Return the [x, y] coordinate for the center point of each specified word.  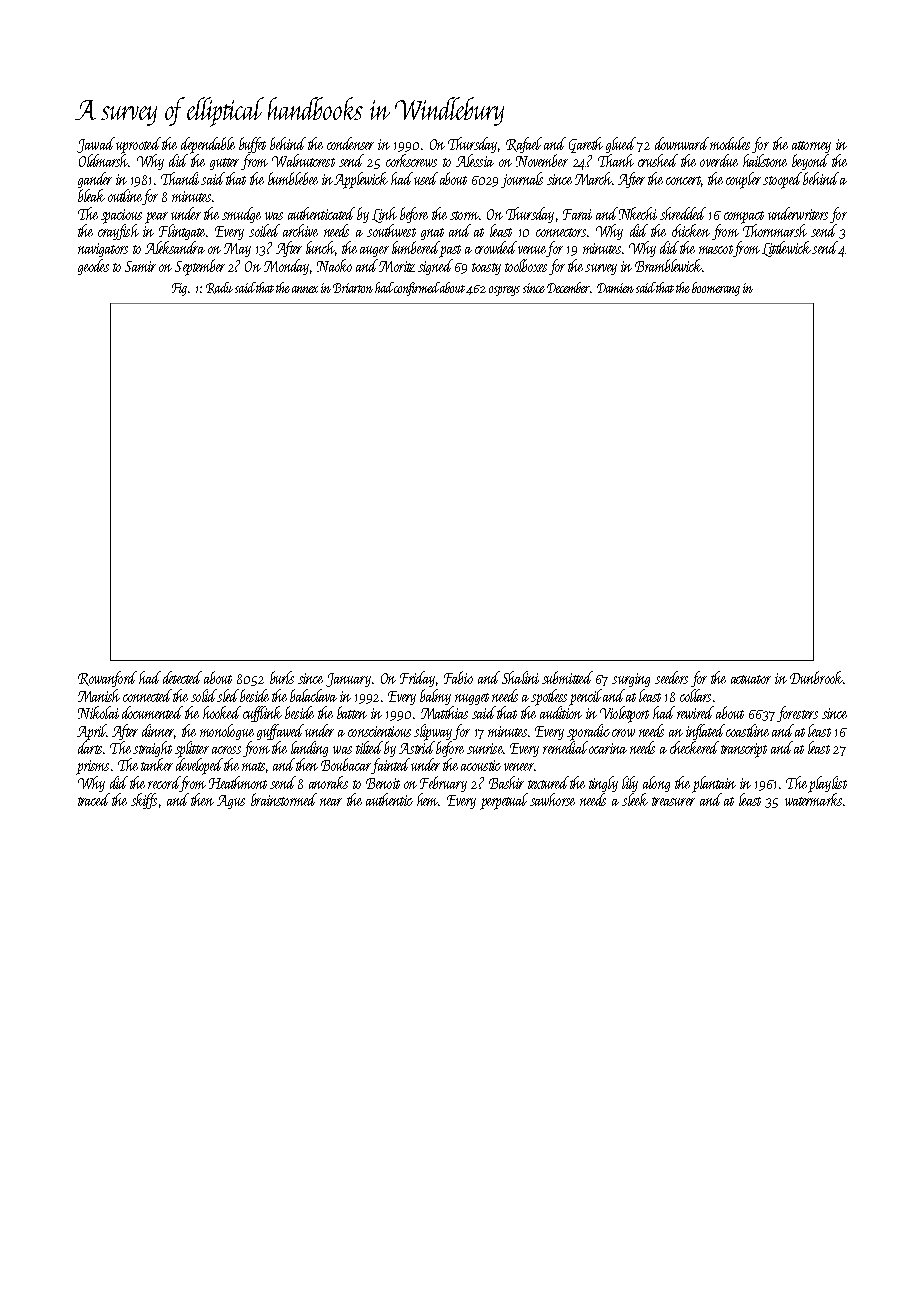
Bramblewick [668, 265]
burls [282, 677]
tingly [603, 784]
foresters [797, 714]
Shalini [520, 677]
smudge [241, 215]
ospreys [504, 291]
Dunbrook [816, 677]
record [164, 782]
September [200, 267]
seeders [671, 677]
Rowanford [107, 679]
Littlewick [786, 249]
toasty [486, 269]
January [348, 680]
